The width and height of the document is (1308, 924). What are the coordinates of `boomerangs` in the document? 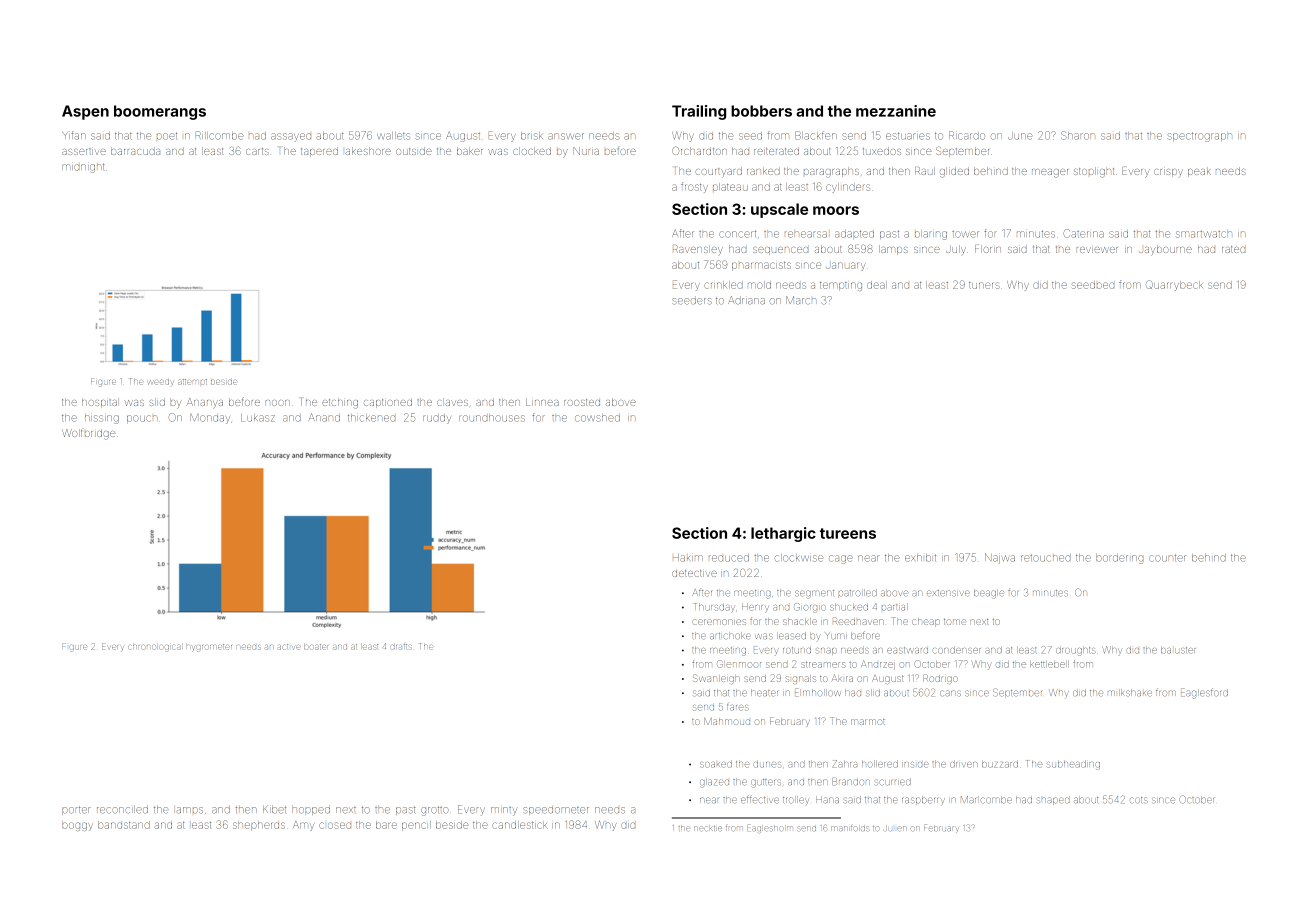 It's located at (160, 112).
